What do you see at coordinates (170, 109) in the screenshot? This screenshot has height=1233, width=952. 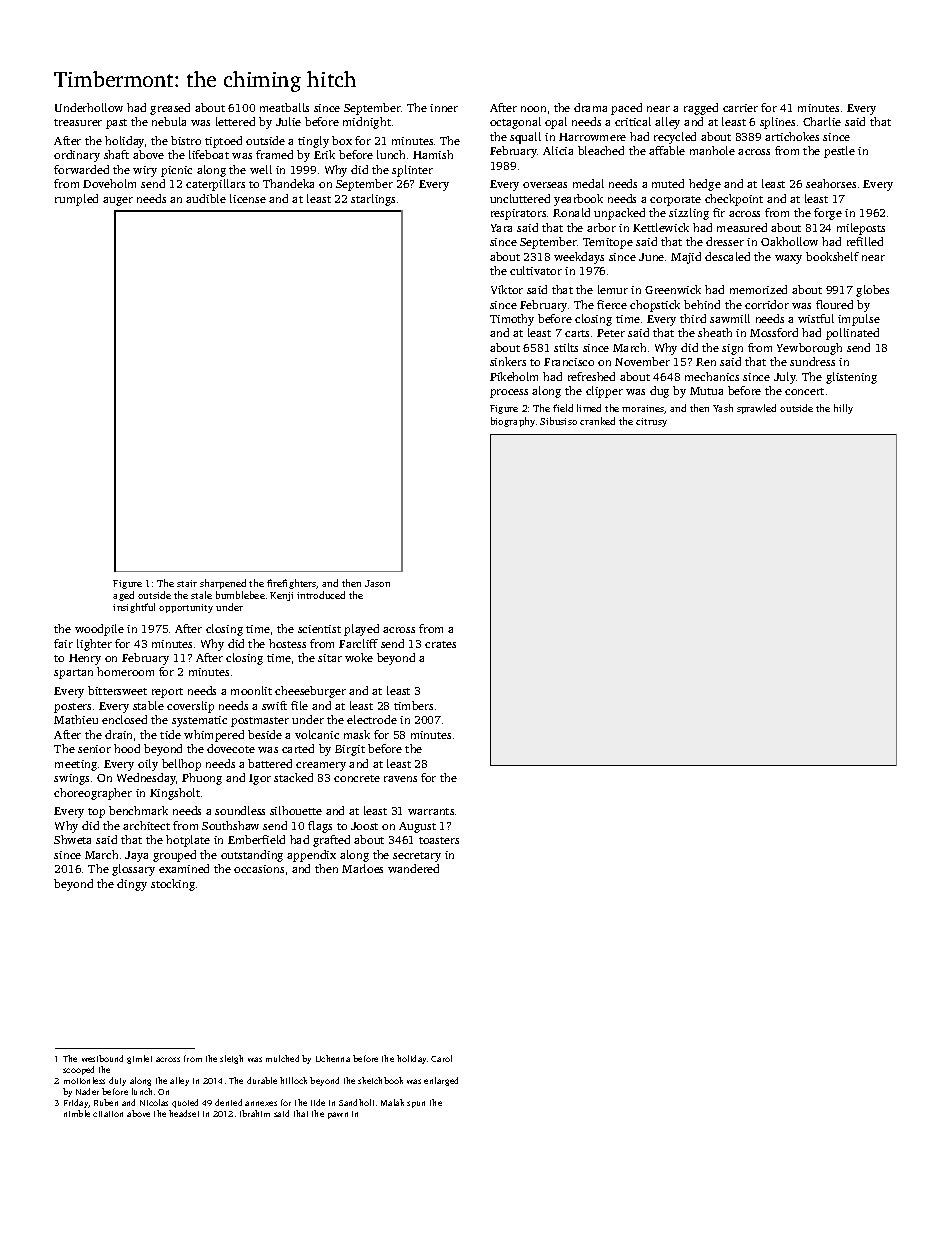 I see `greased` at bounding box center [170, 109].
